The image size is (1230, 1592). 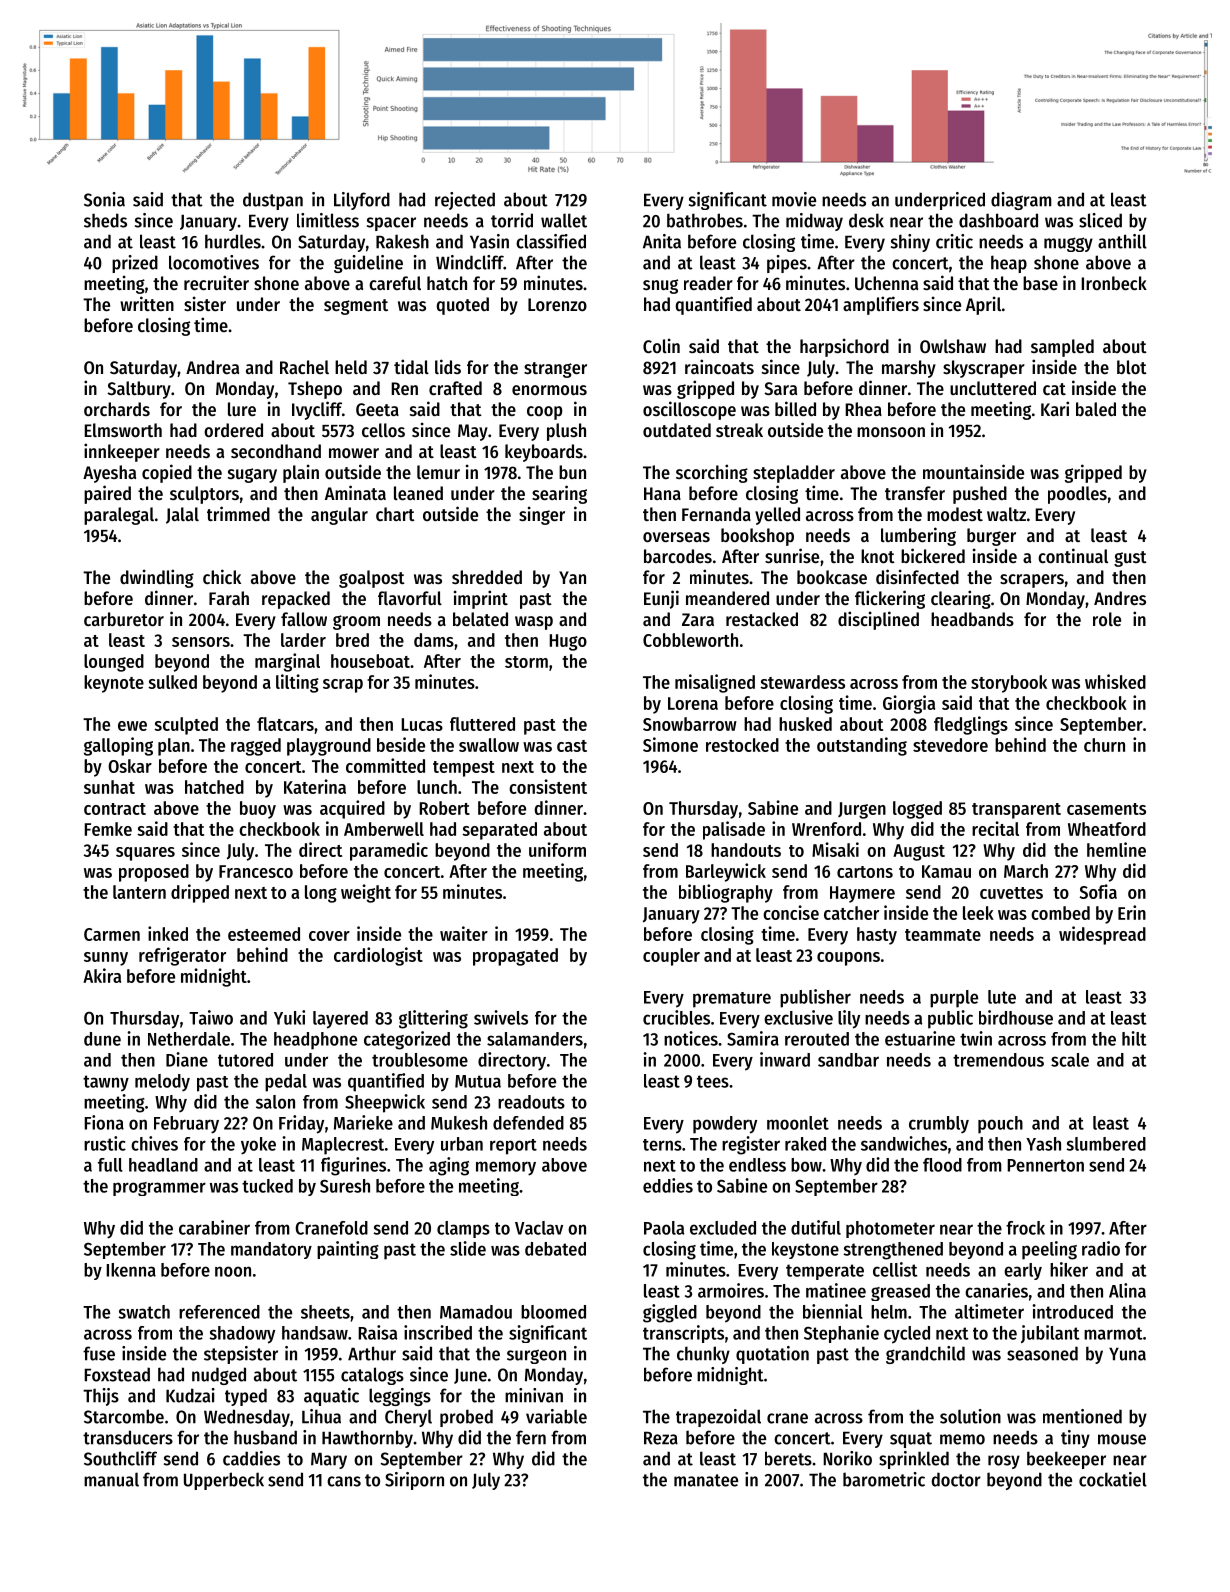 What do you see at coordinates (331, 1397) in the page?
I see `aquatic` at bounding box center [331, 1397].
